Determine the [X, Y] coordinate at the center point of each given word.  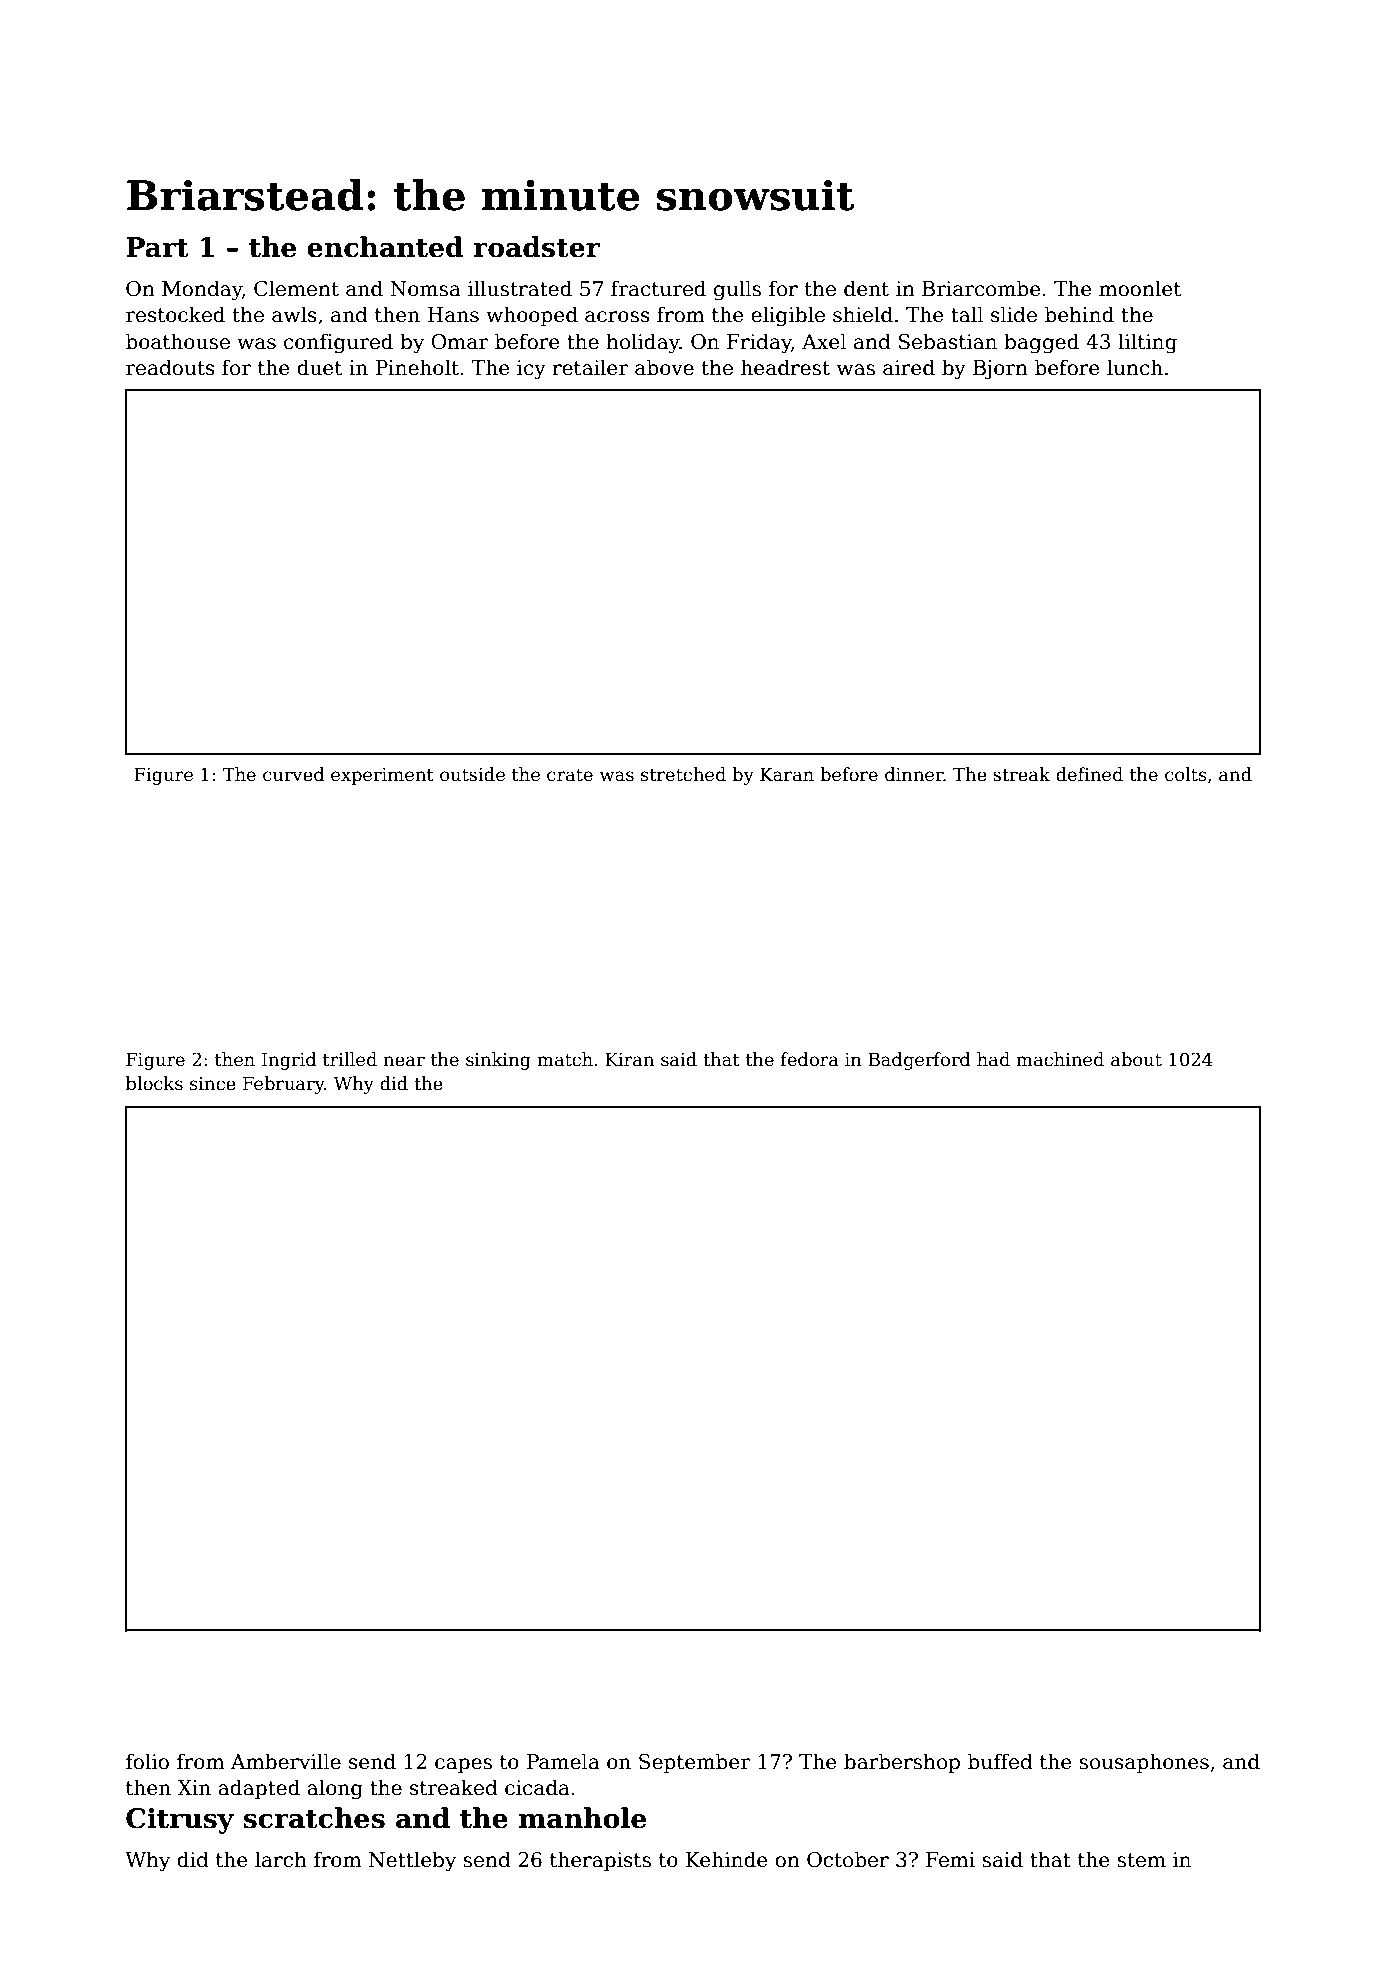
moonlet [1140, 288]
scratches [314, 1818]
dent [866, 288]
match [565, 1059]
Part [157, 247]
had [993, 1059]
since [213, 1084]
